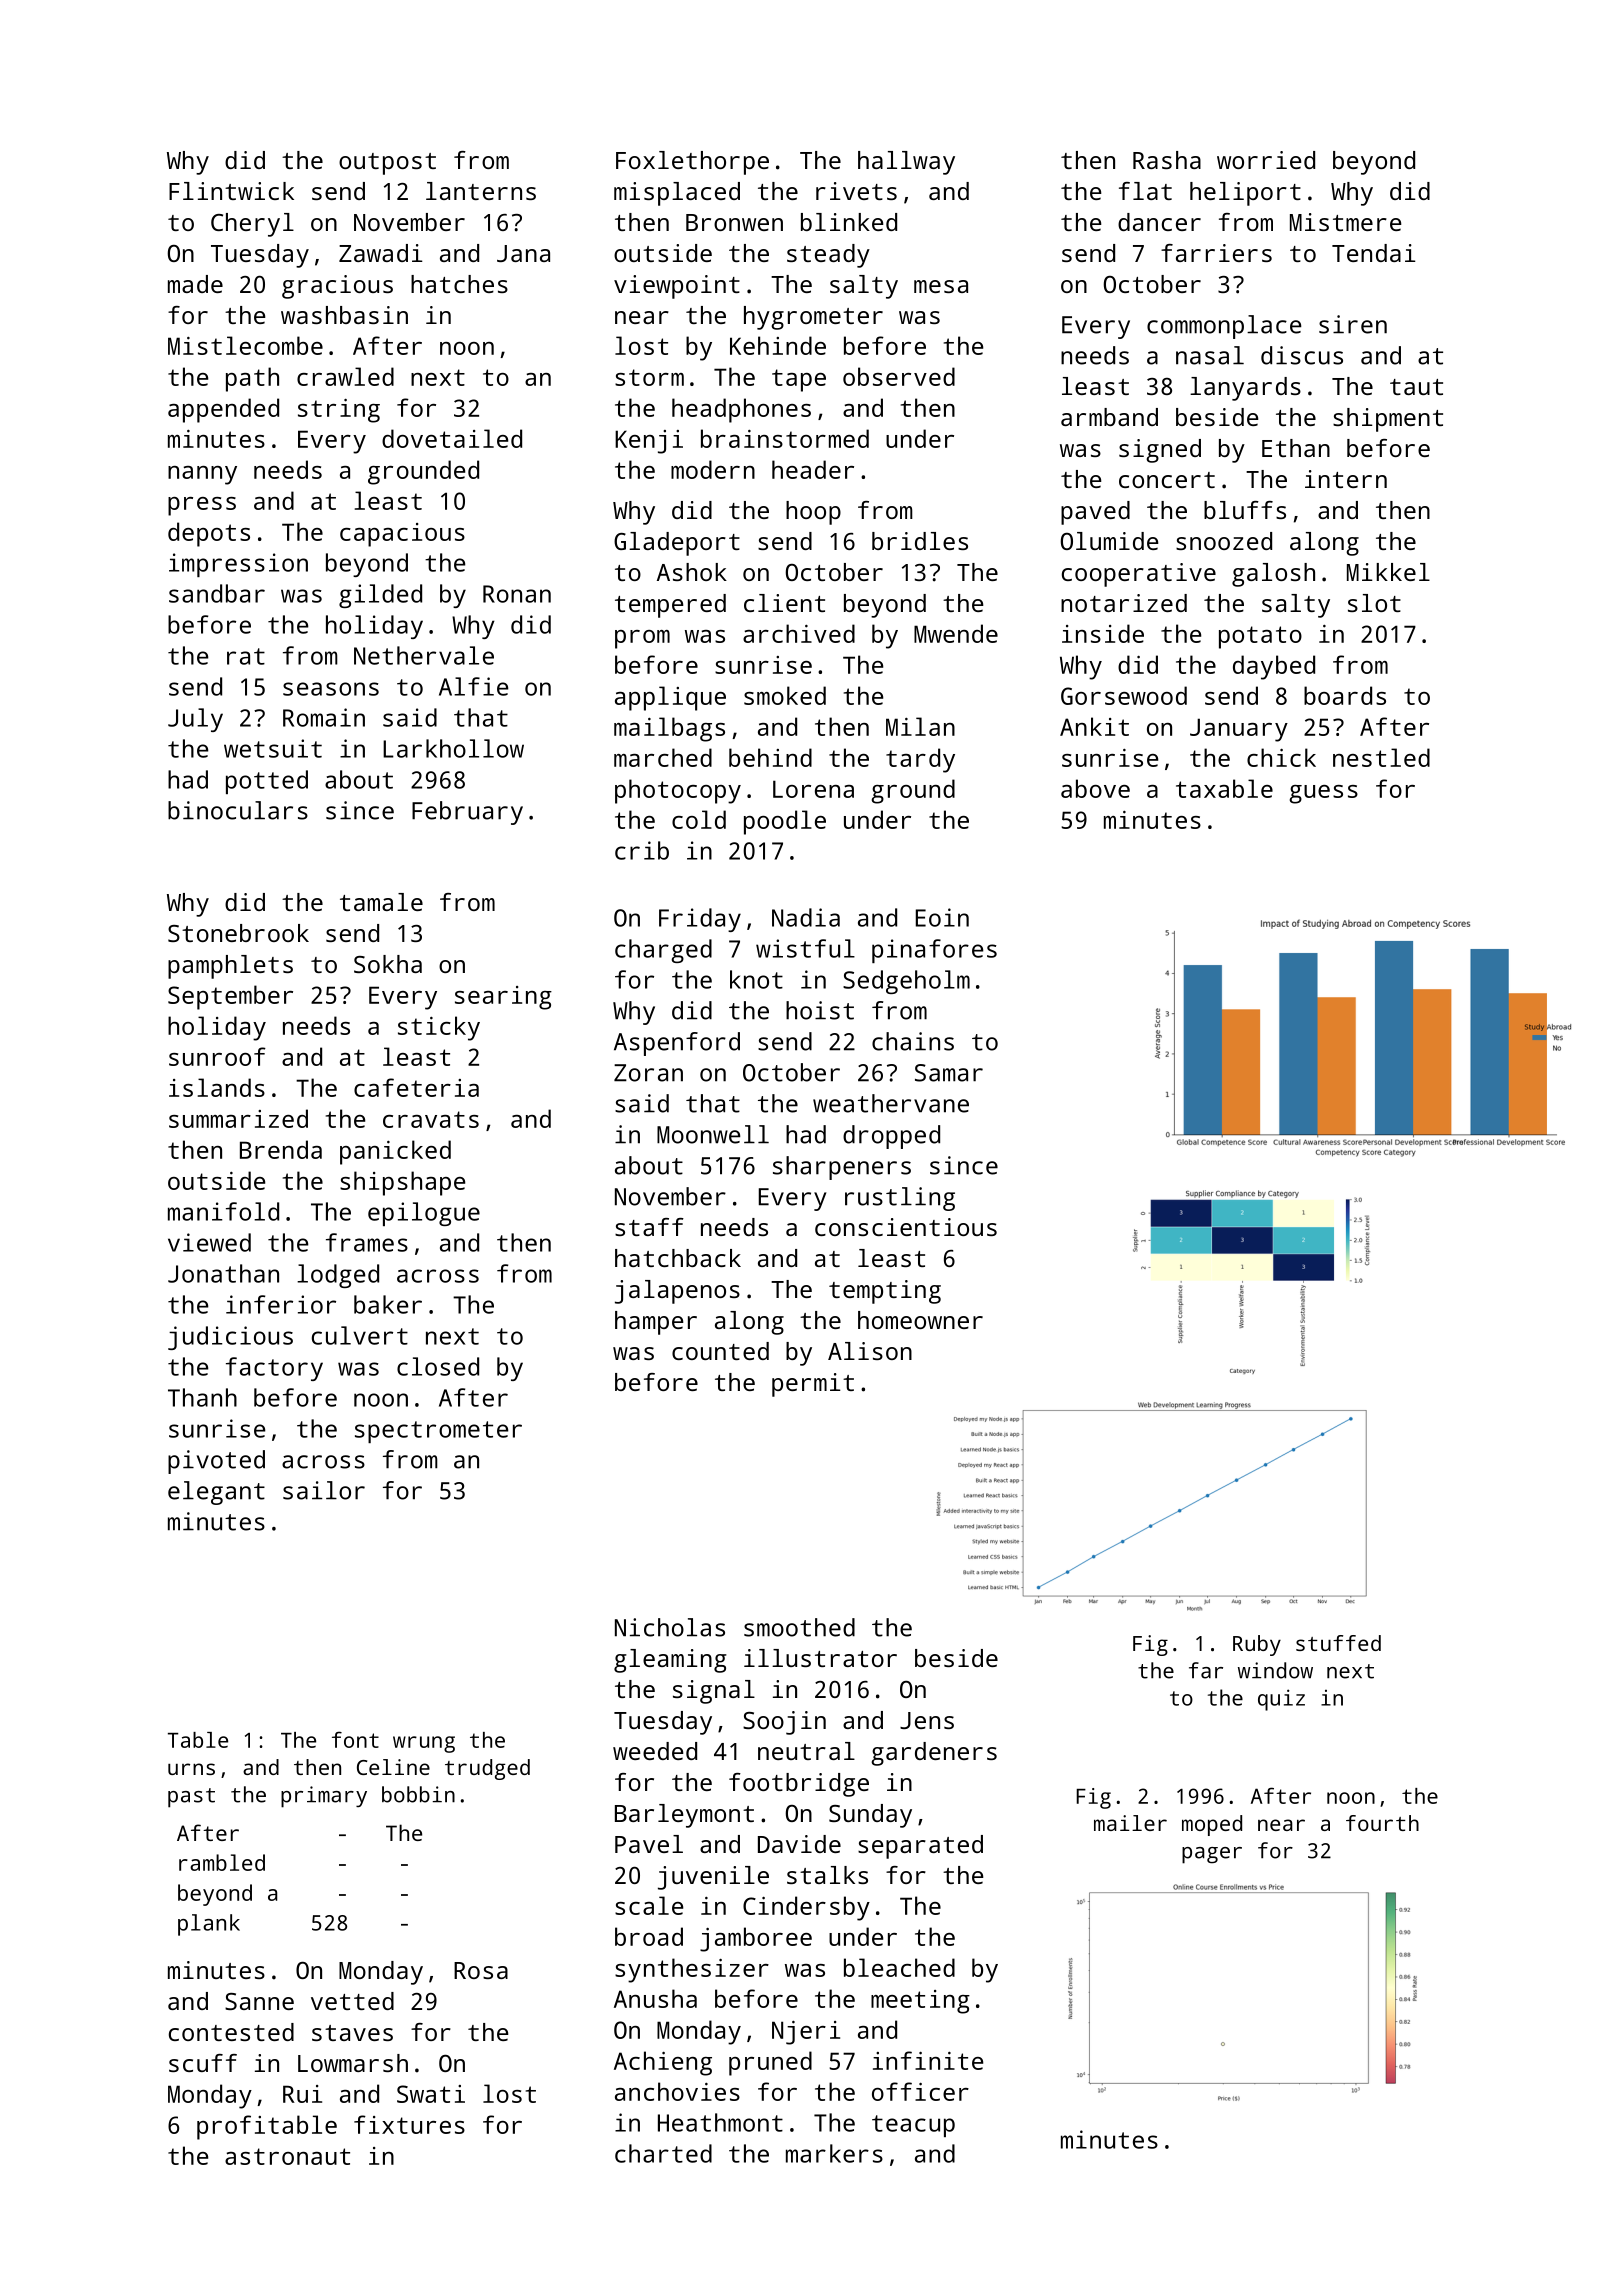 This screenshot has width=1620, height=2292. What do you see at coordinates (949, 1073) in the screenshot?
I see `Samar` at bounding box center [949, 1073].
